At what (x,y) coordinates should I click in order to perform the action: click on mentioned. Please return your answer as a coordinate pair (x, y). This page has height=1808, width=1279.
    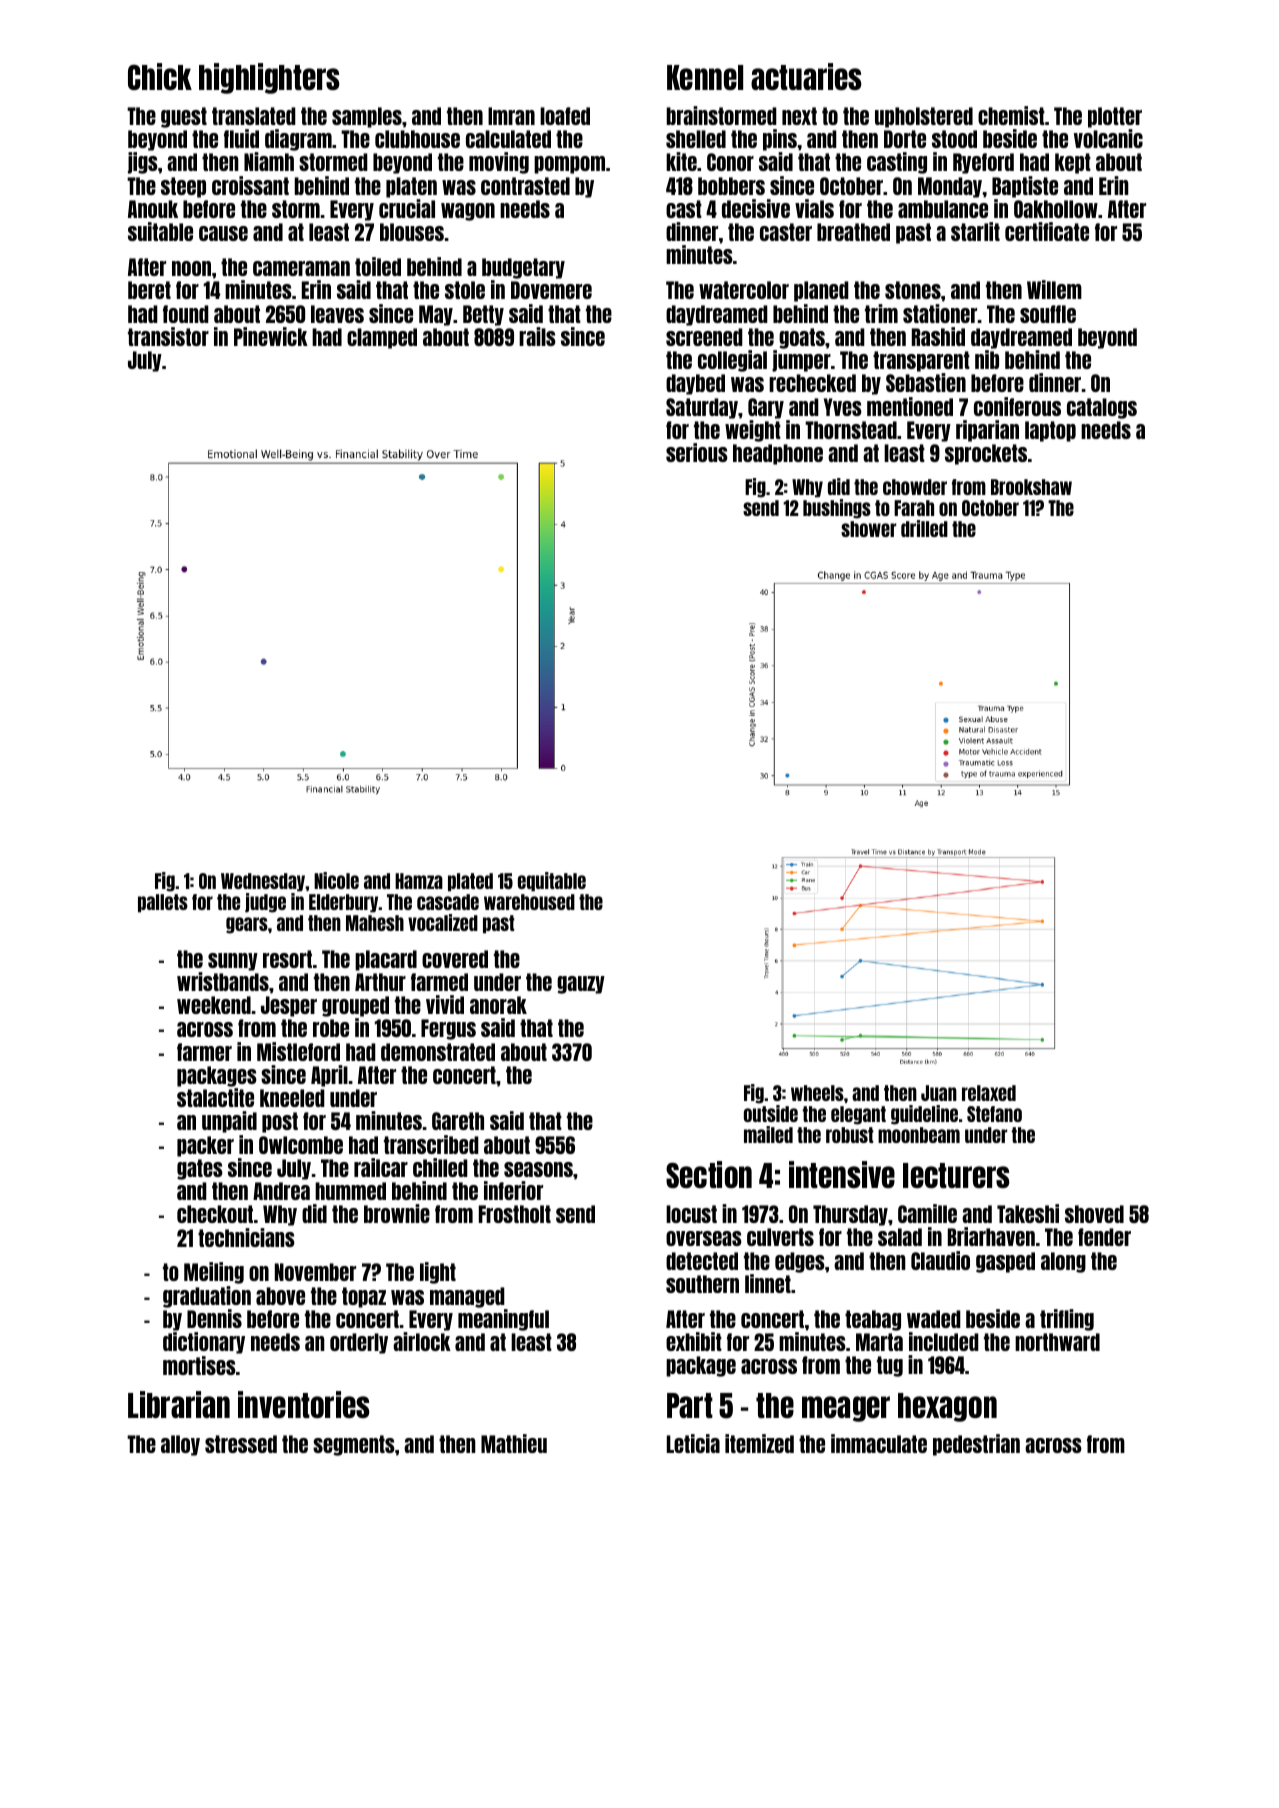
    Looking at the image, I should click on (910, 406).
